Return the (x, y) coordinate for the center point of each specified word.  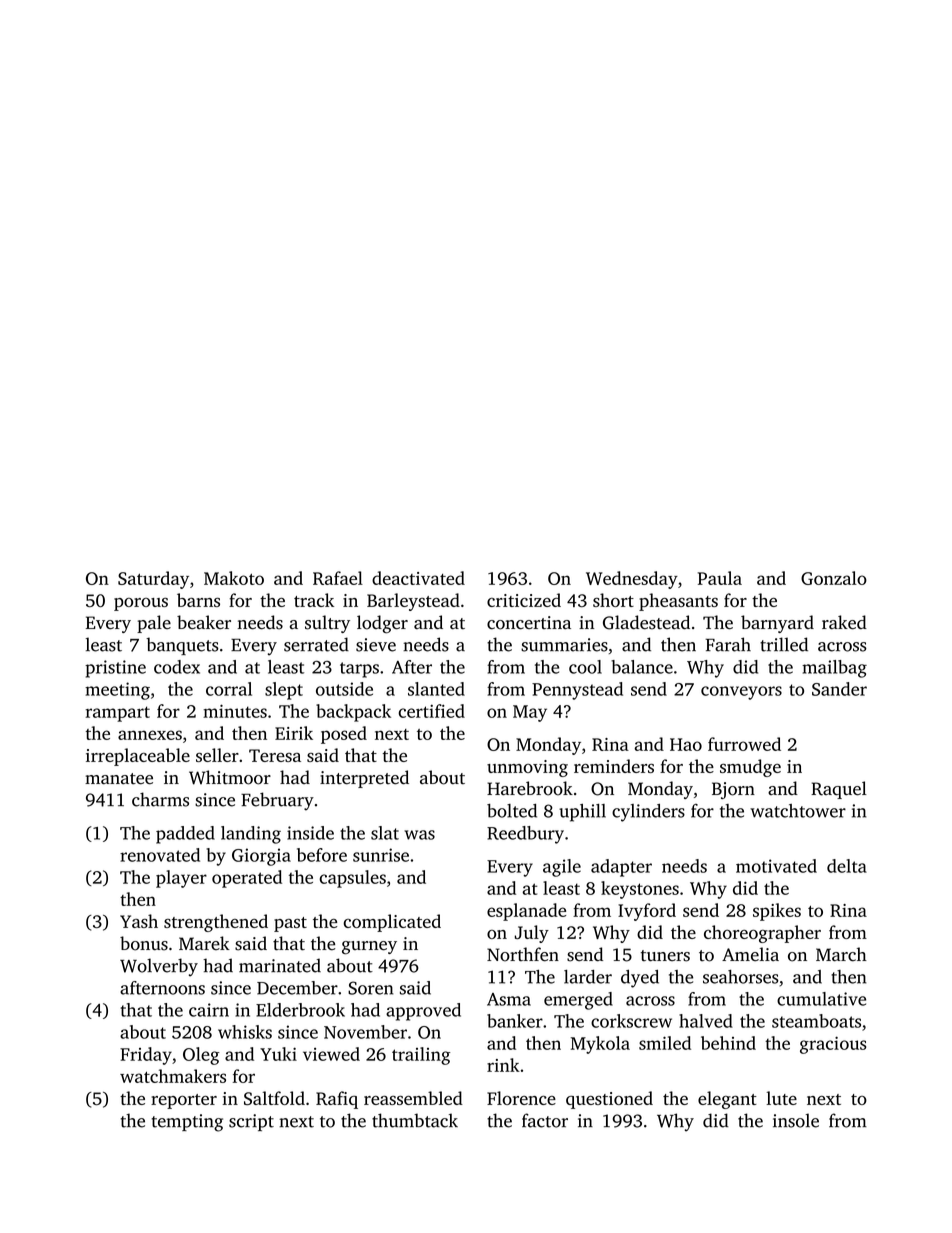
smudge (750, 768)
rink (503, 1065)
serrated (316, 644)
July (532, 934)
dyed (640, 979)
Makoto (234, 578)
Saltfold (274, 1098)
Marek (204, 943)
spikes (777, 912)
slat (385, 833)
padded (185, 835)
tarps (359, 670)
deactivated (418, 578)
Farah (728, 644)
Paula (720, 578)
